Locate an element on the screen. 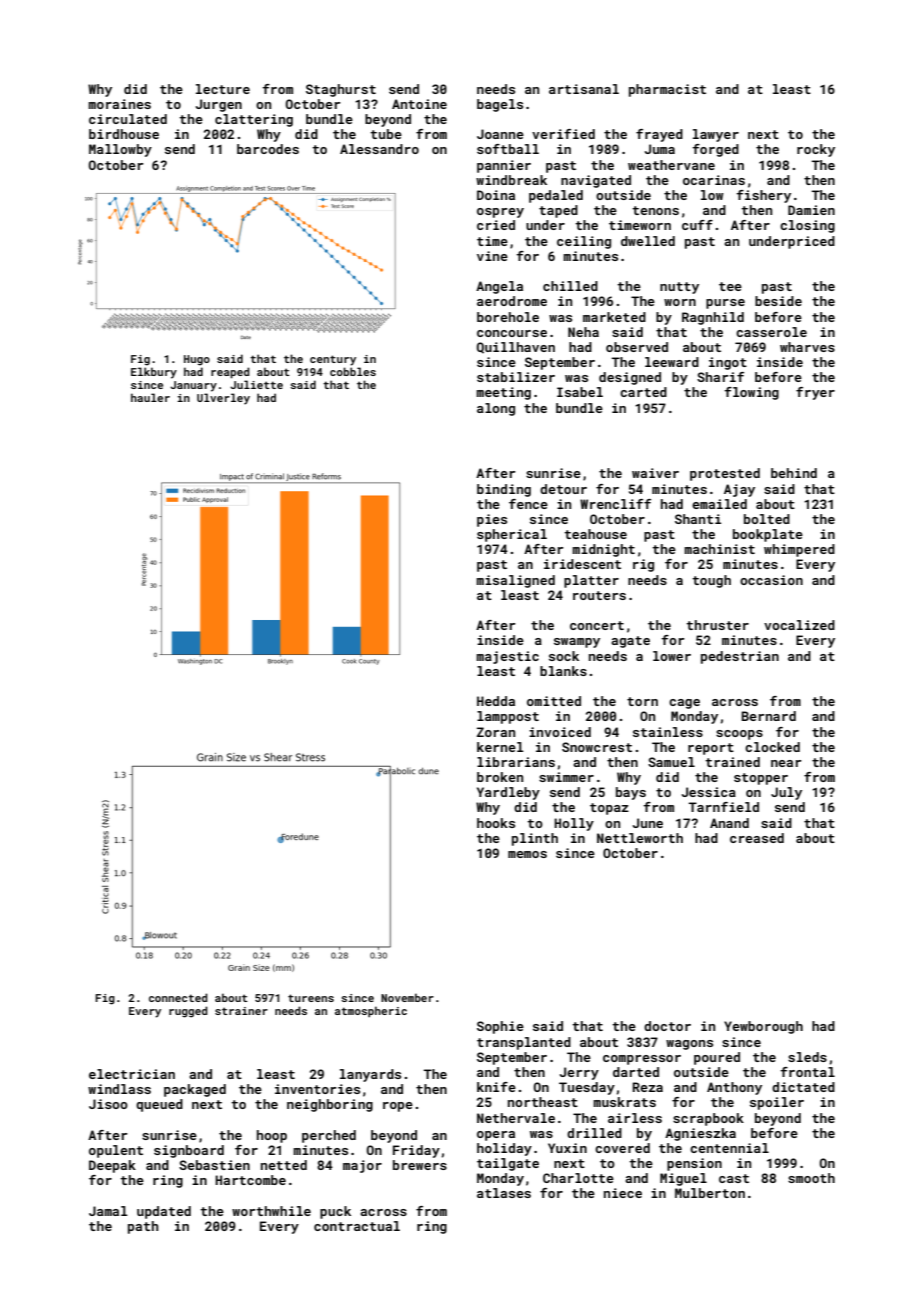  contractual is located at coordinates (357, 1226).
